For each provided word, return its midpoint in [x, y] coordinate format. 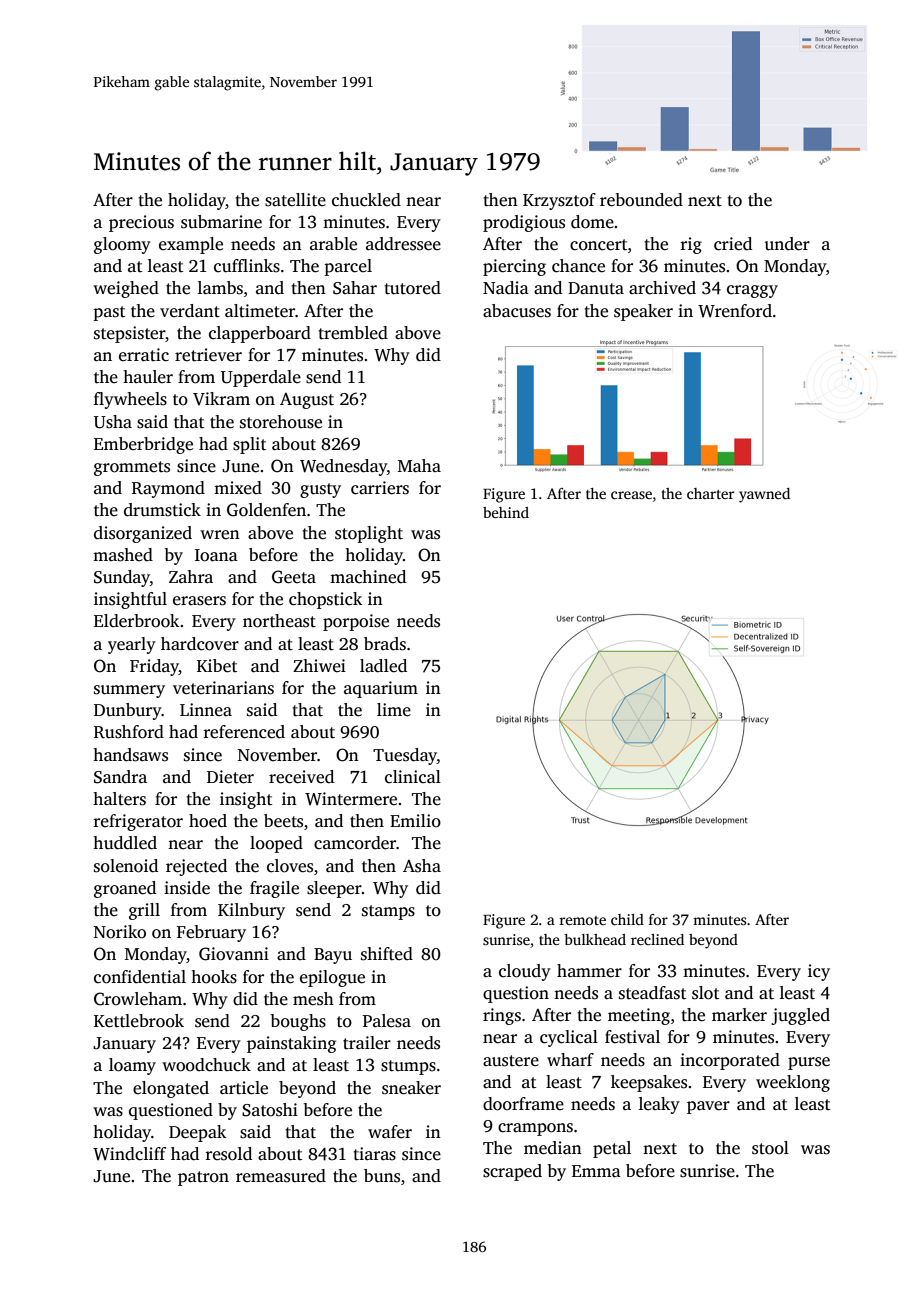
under [787, 244]
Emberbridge [143, 445]
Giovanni [234, 954]
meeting [639, 1016]
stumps [408, 1067]
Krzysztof [559, 201]
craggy [752, 291]
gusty [320, 490]
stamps [388, 912]
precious [141, 223]
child [627, 919]
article [244, 1088]
